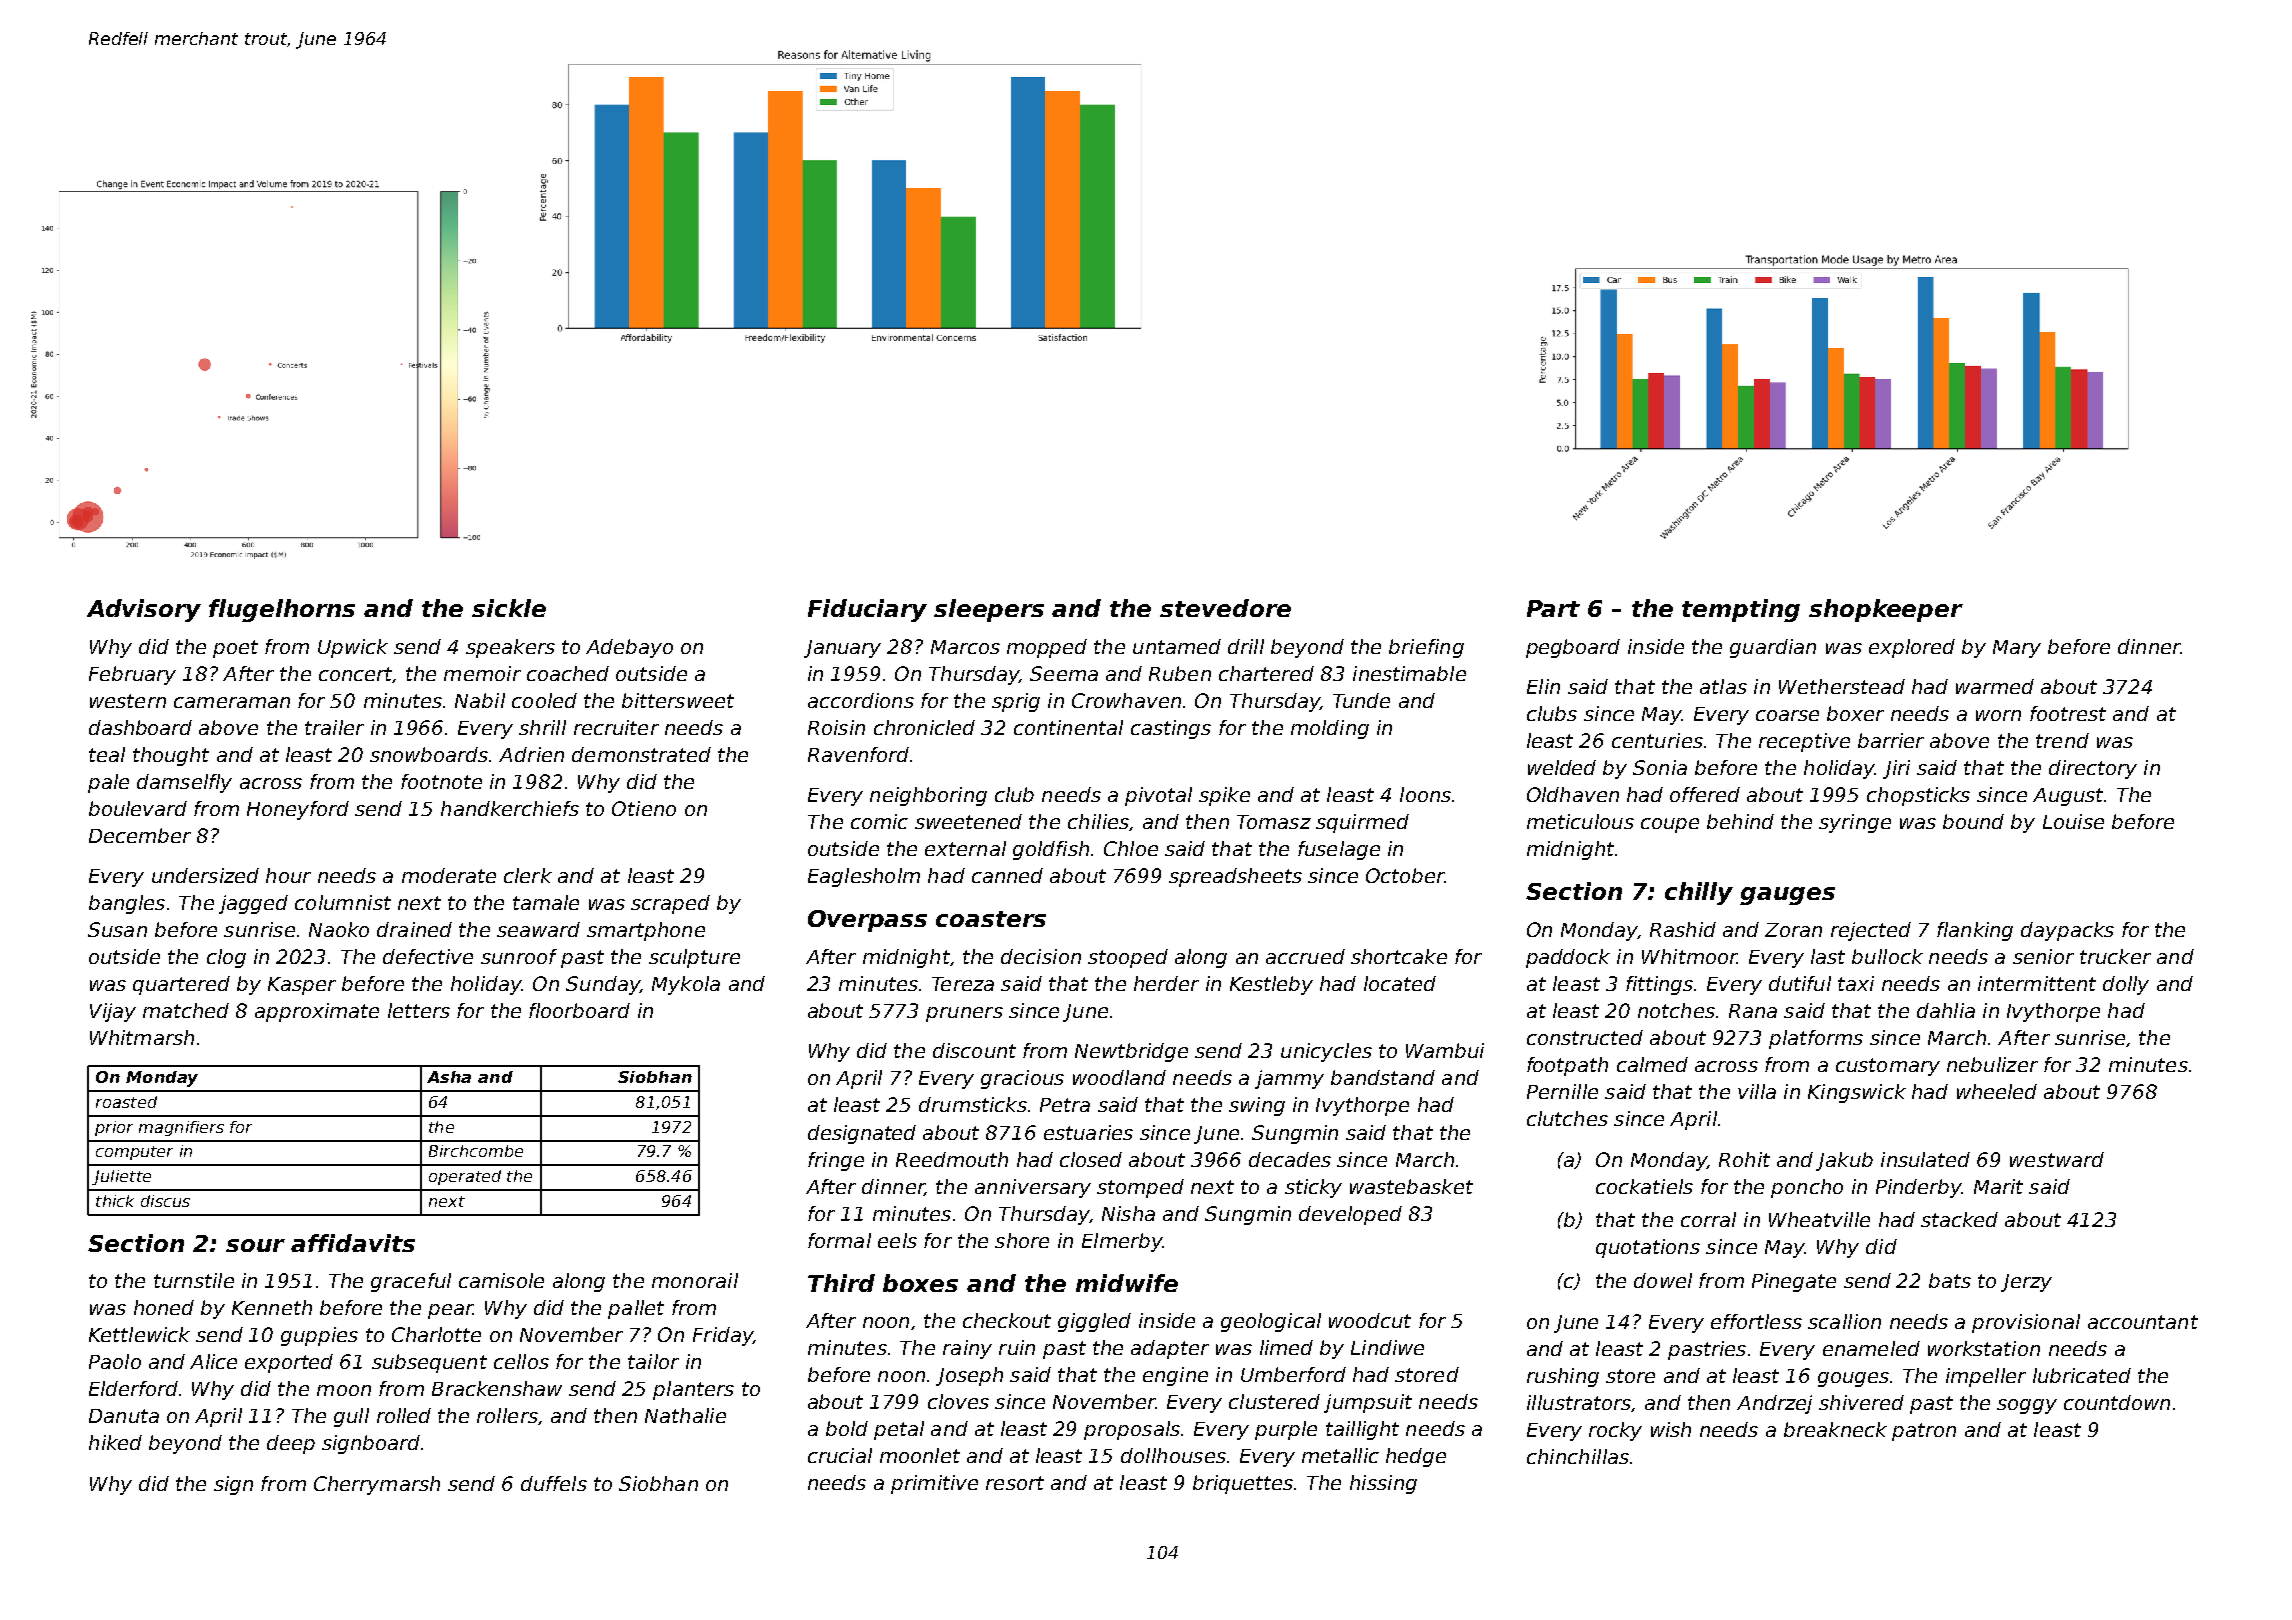 This screenshot has width=2292, height=1620. What do you see at coordinates (1924, 1432) in the screenshot?
I see `patron` at bounding box center [1924, 1432].
